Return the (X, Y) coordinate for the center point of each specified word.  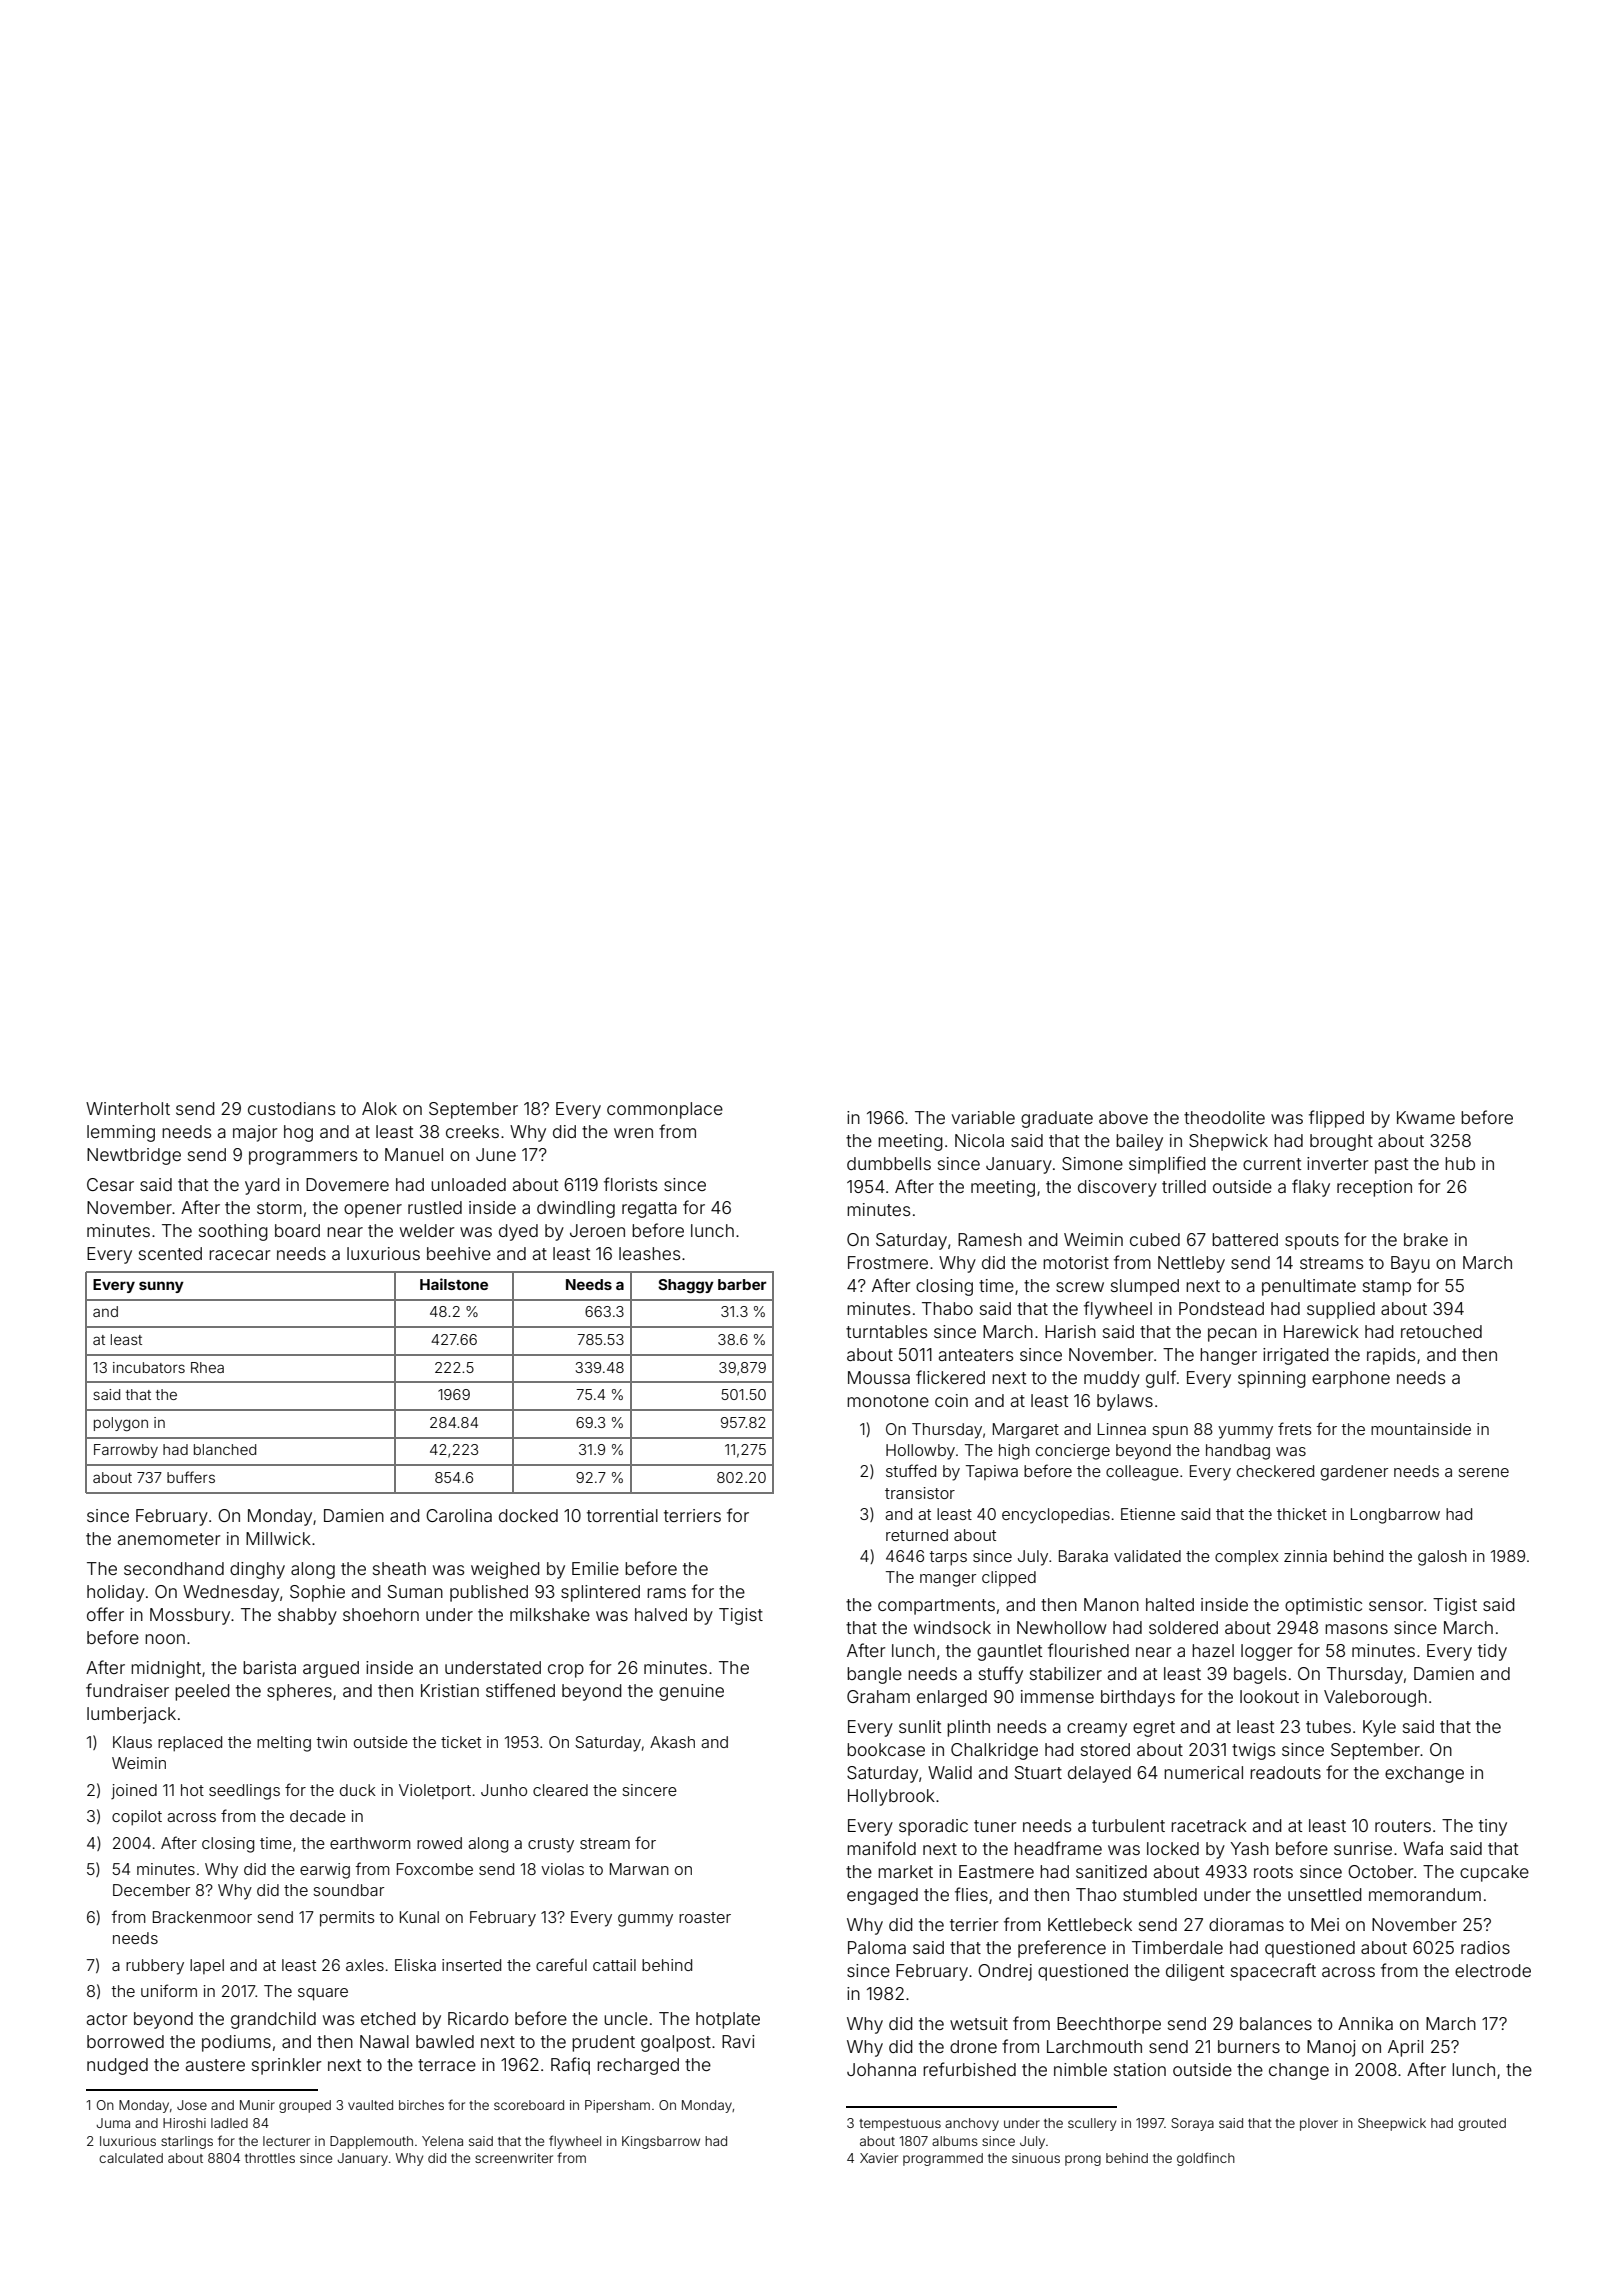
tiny (1493, 1827)
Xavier (879, 2158)
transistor (920, 1493)
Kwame (1426, 1117)
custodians (291, 1108)
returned (917, 1535)
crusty (551, 1845)
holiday (116, 1593)
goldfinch (1206, 2159)
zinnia (1305, 1556)
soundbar (348, 1890)
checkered (1275, 1471)
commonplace (665, 1110)
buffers (191, 1477)
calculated (131, 2158)
